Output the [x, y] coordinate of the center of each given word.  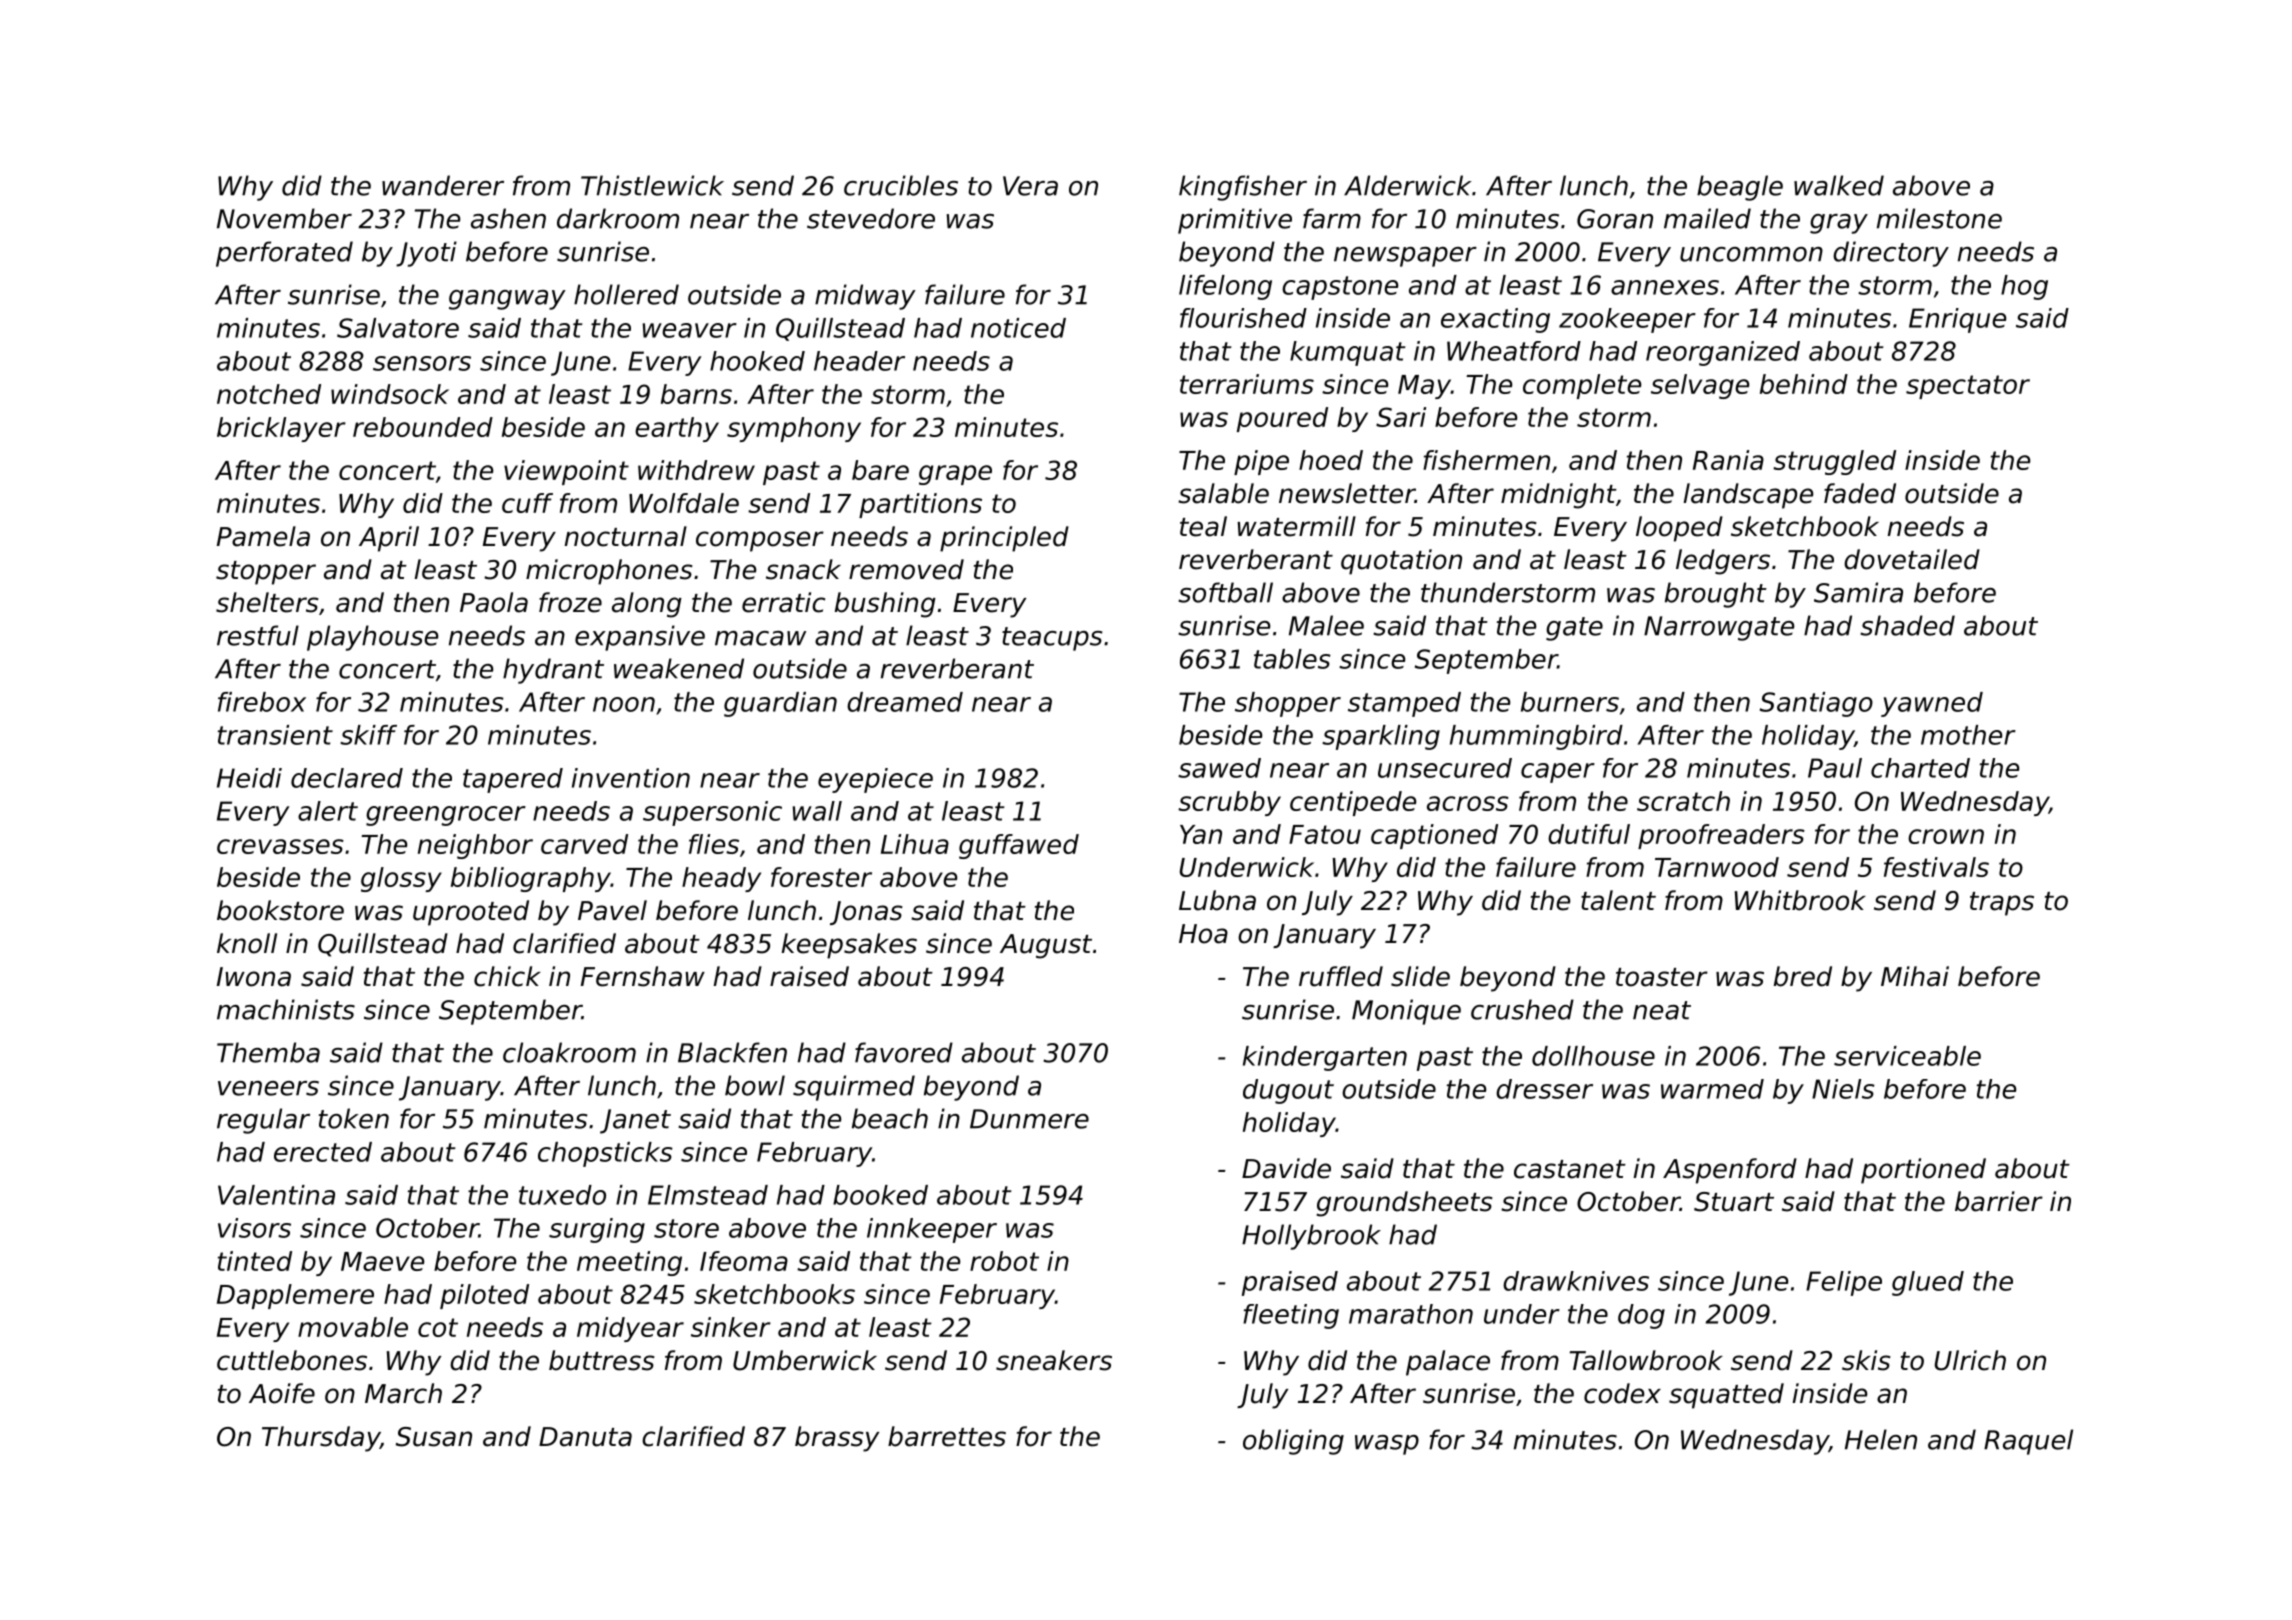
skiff [368, 735]
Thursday [321, 1439]
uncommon [1751, 254]
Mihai [1915, 976]
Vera [1030, 186]
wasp [1387, 1445]
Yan [1201, 834]
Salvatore [398, 328]
